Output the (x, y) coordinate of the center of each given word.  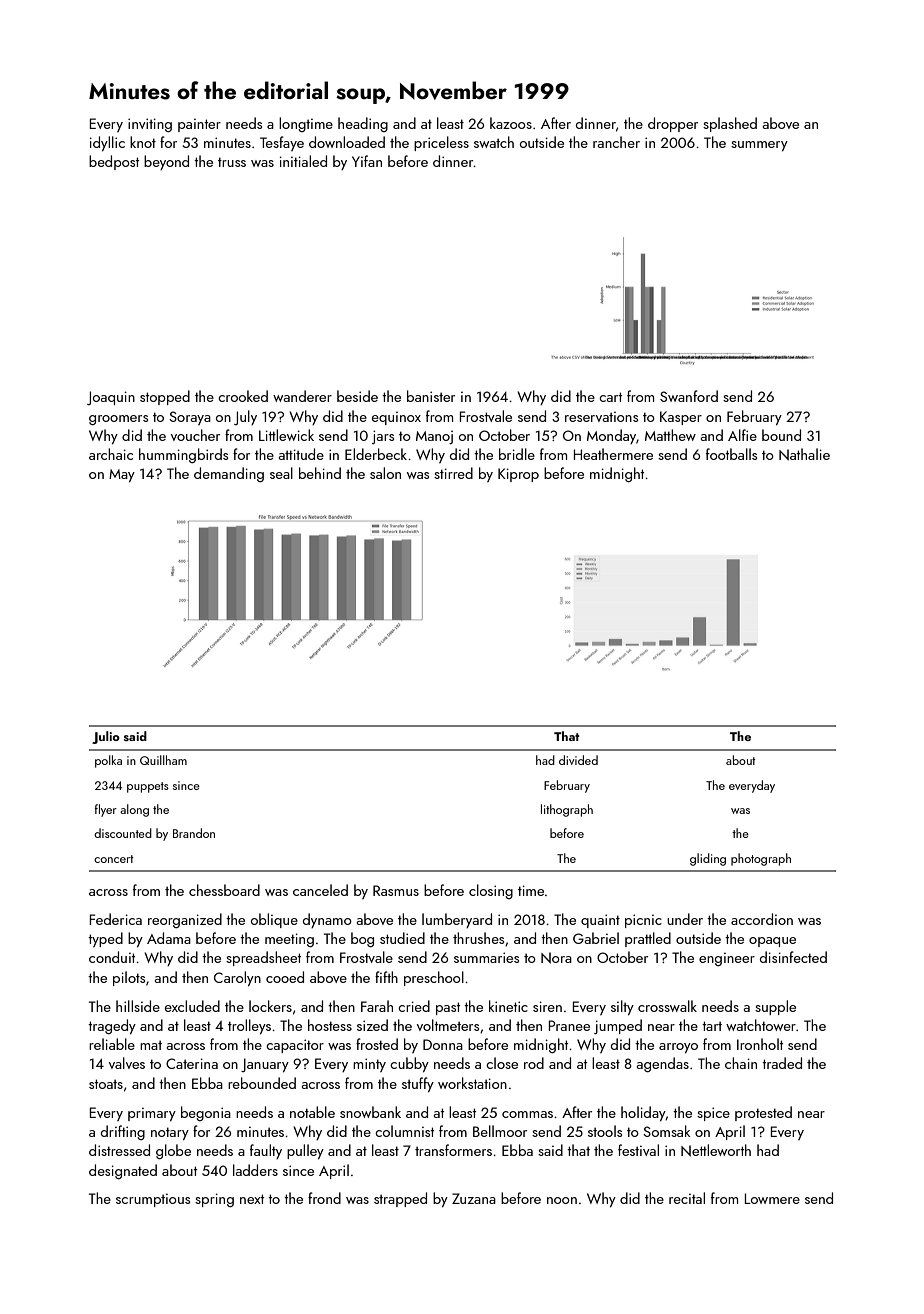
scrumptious (153, 1200)
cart (610, 397)
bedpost (114, 162)
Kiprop (518, 475)
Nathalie (804, 454)
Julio (106, 737)
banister (431, 396)
